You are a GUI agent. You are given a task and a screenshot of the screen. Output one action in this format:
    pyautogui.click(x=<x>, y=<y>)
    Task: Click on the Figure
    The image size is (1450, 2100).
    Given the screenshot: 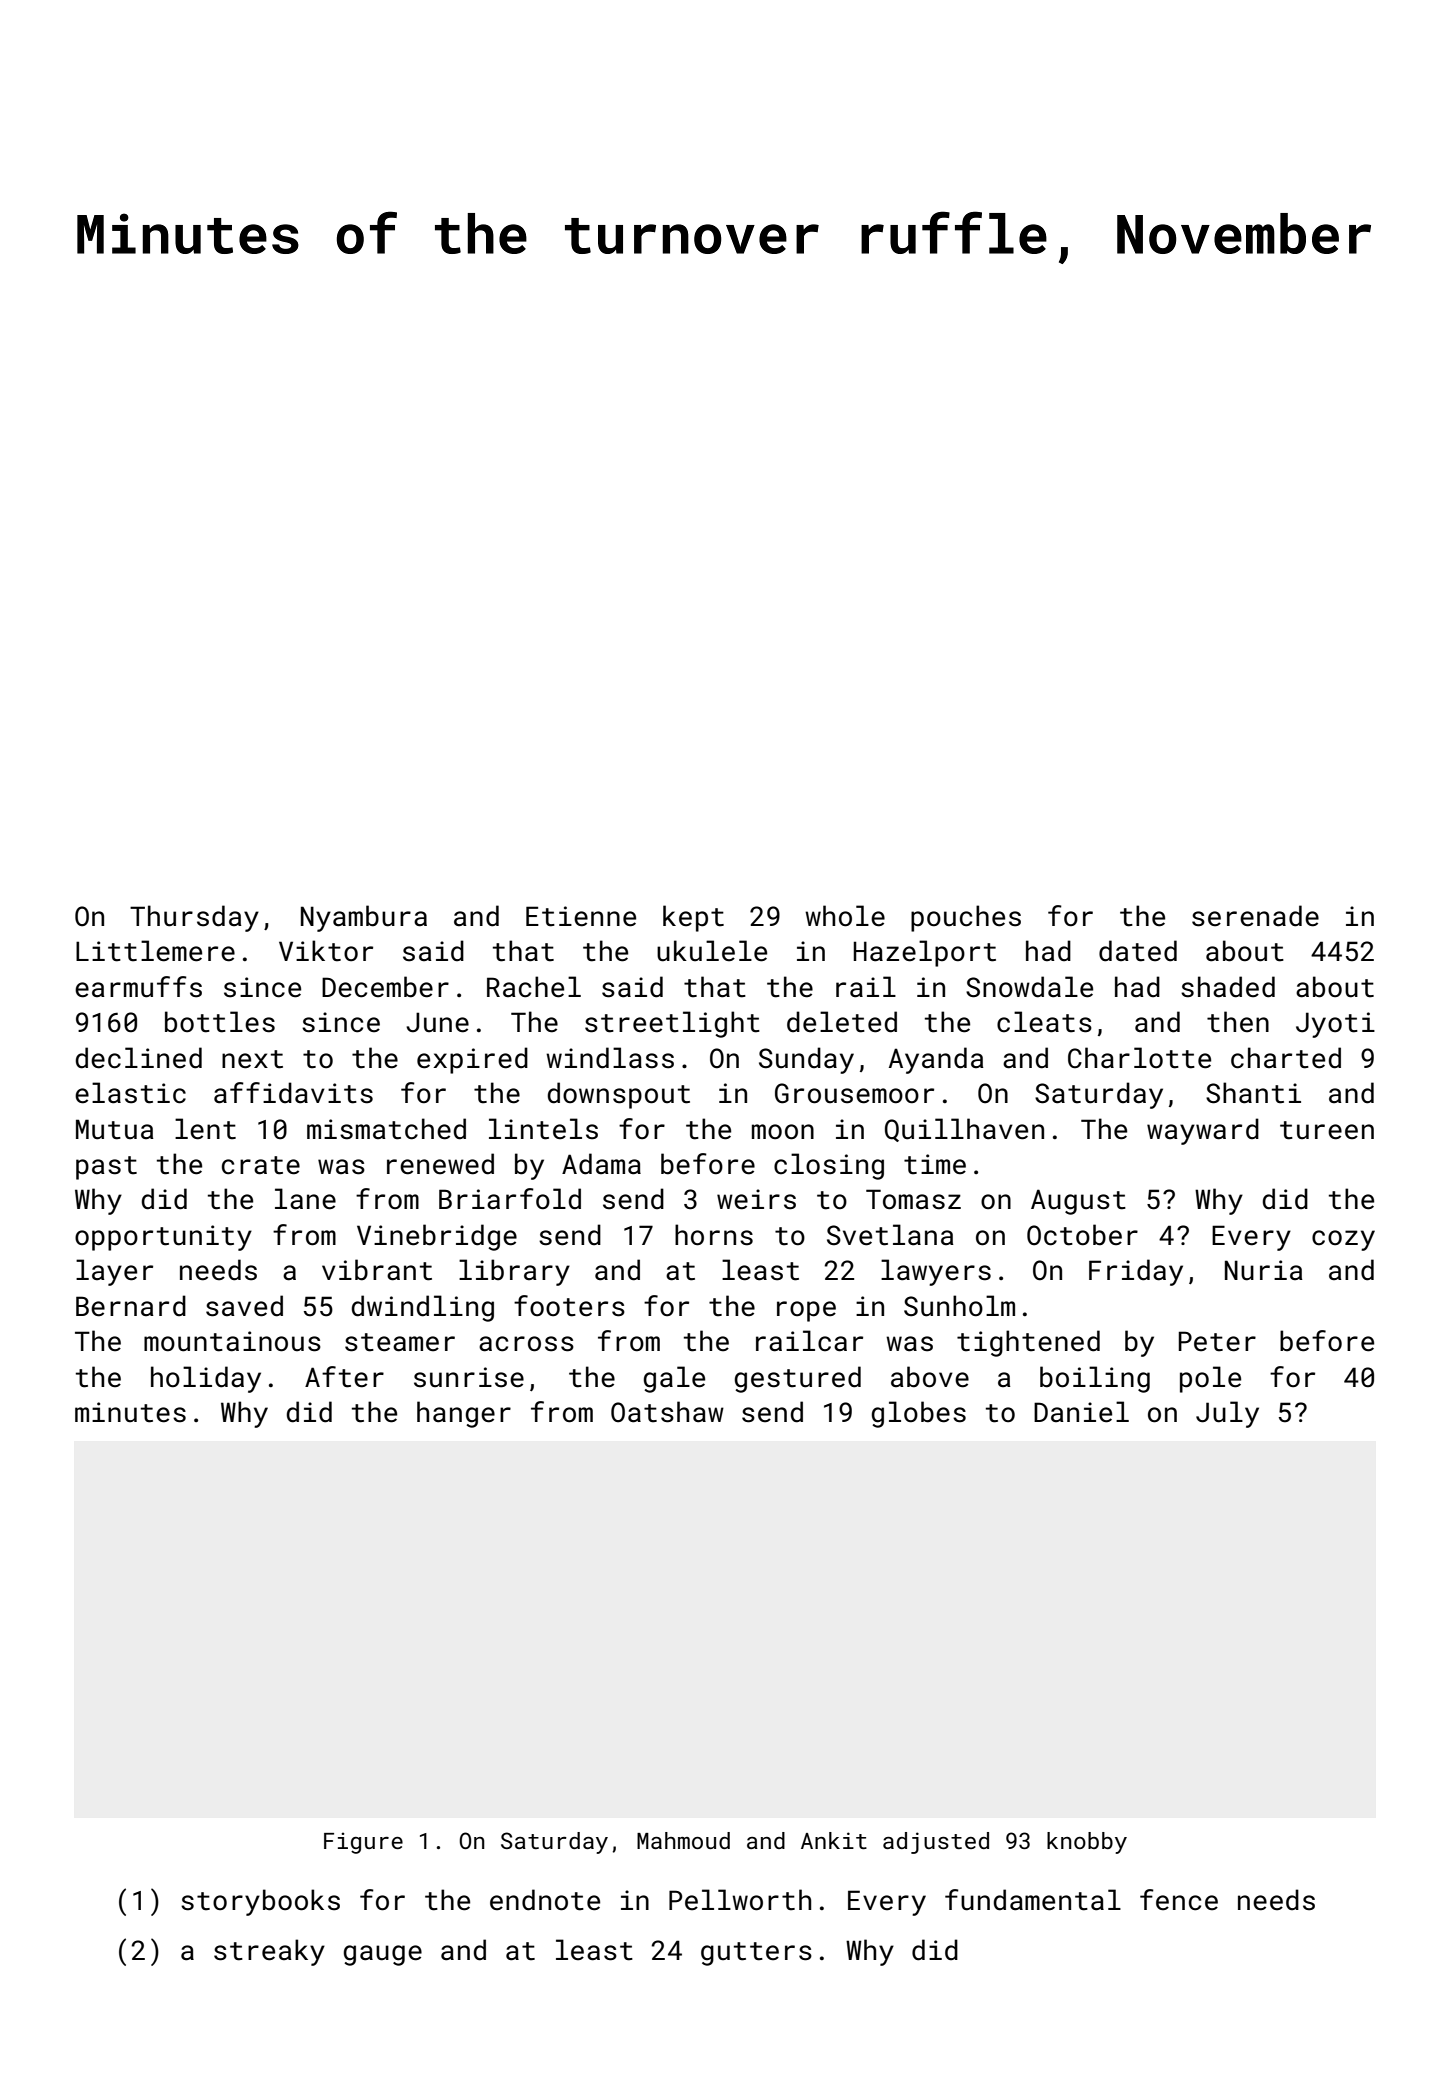 What is the action you would take?
    pyautogui.click(x=363, y=1843)
